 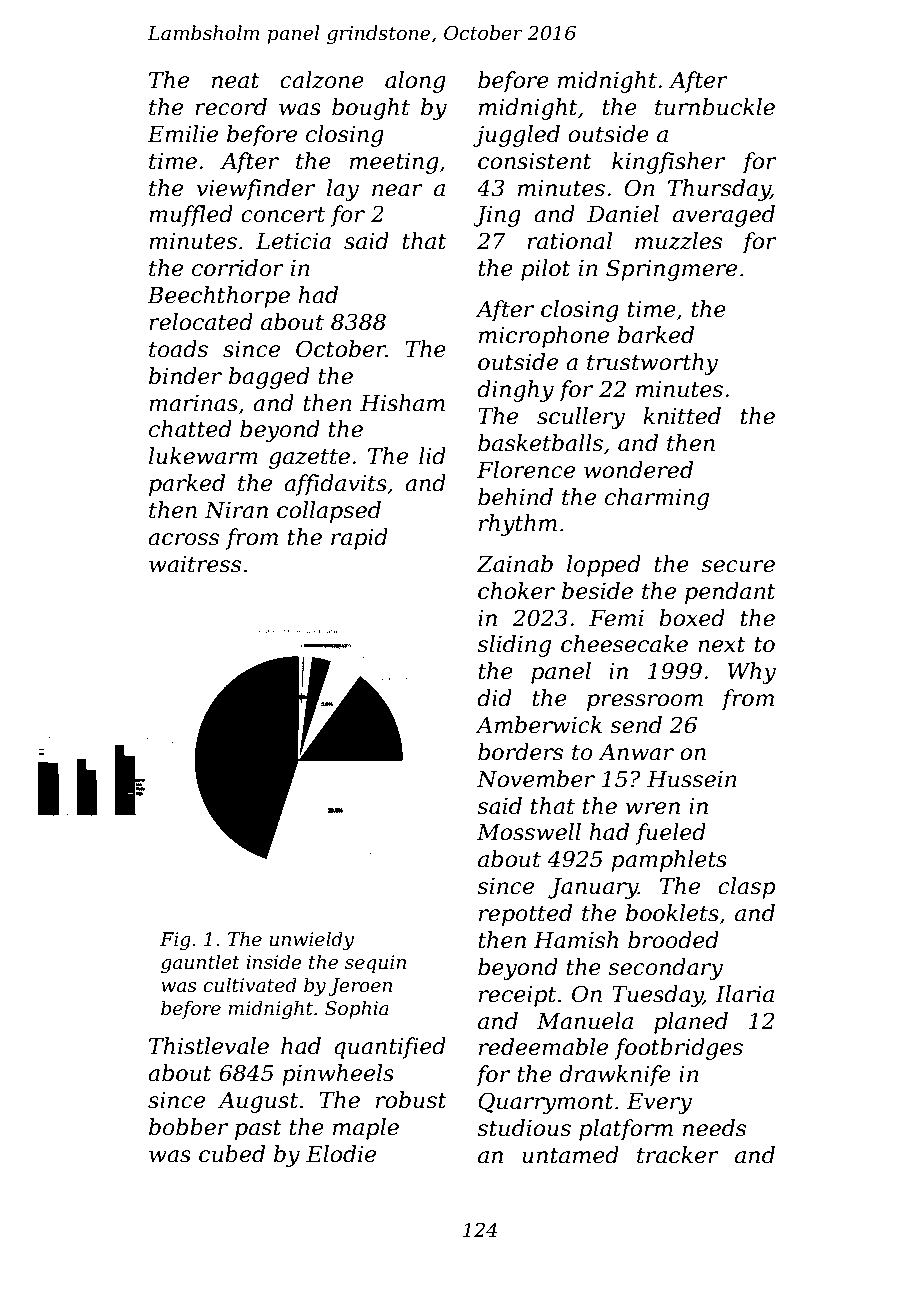 I want to click on brooded, so click(x=673, y=940).
